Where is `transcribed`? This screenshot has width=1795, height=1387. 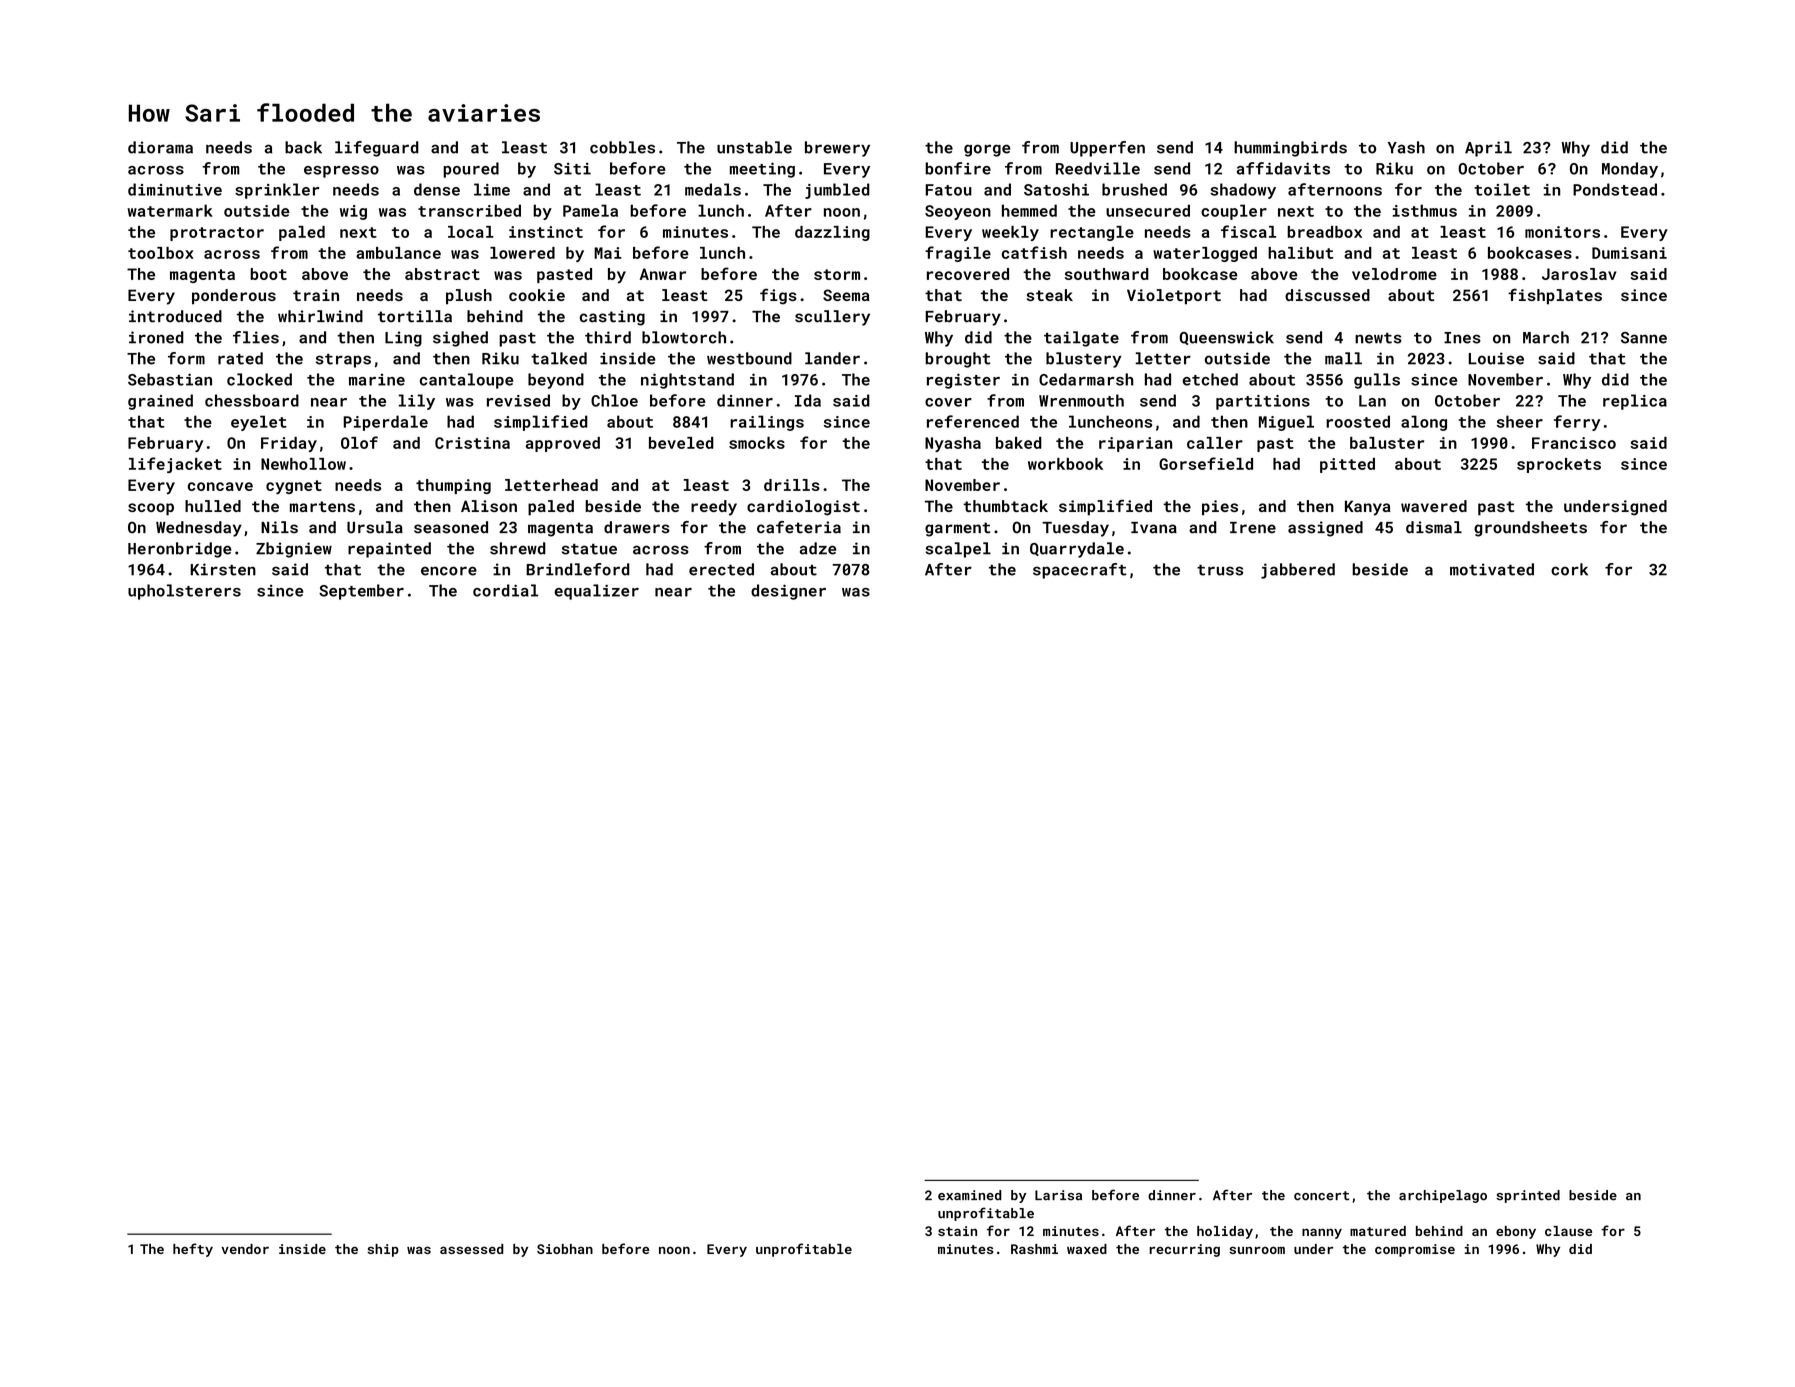
transcribed is located at coordinates (469, 210).
